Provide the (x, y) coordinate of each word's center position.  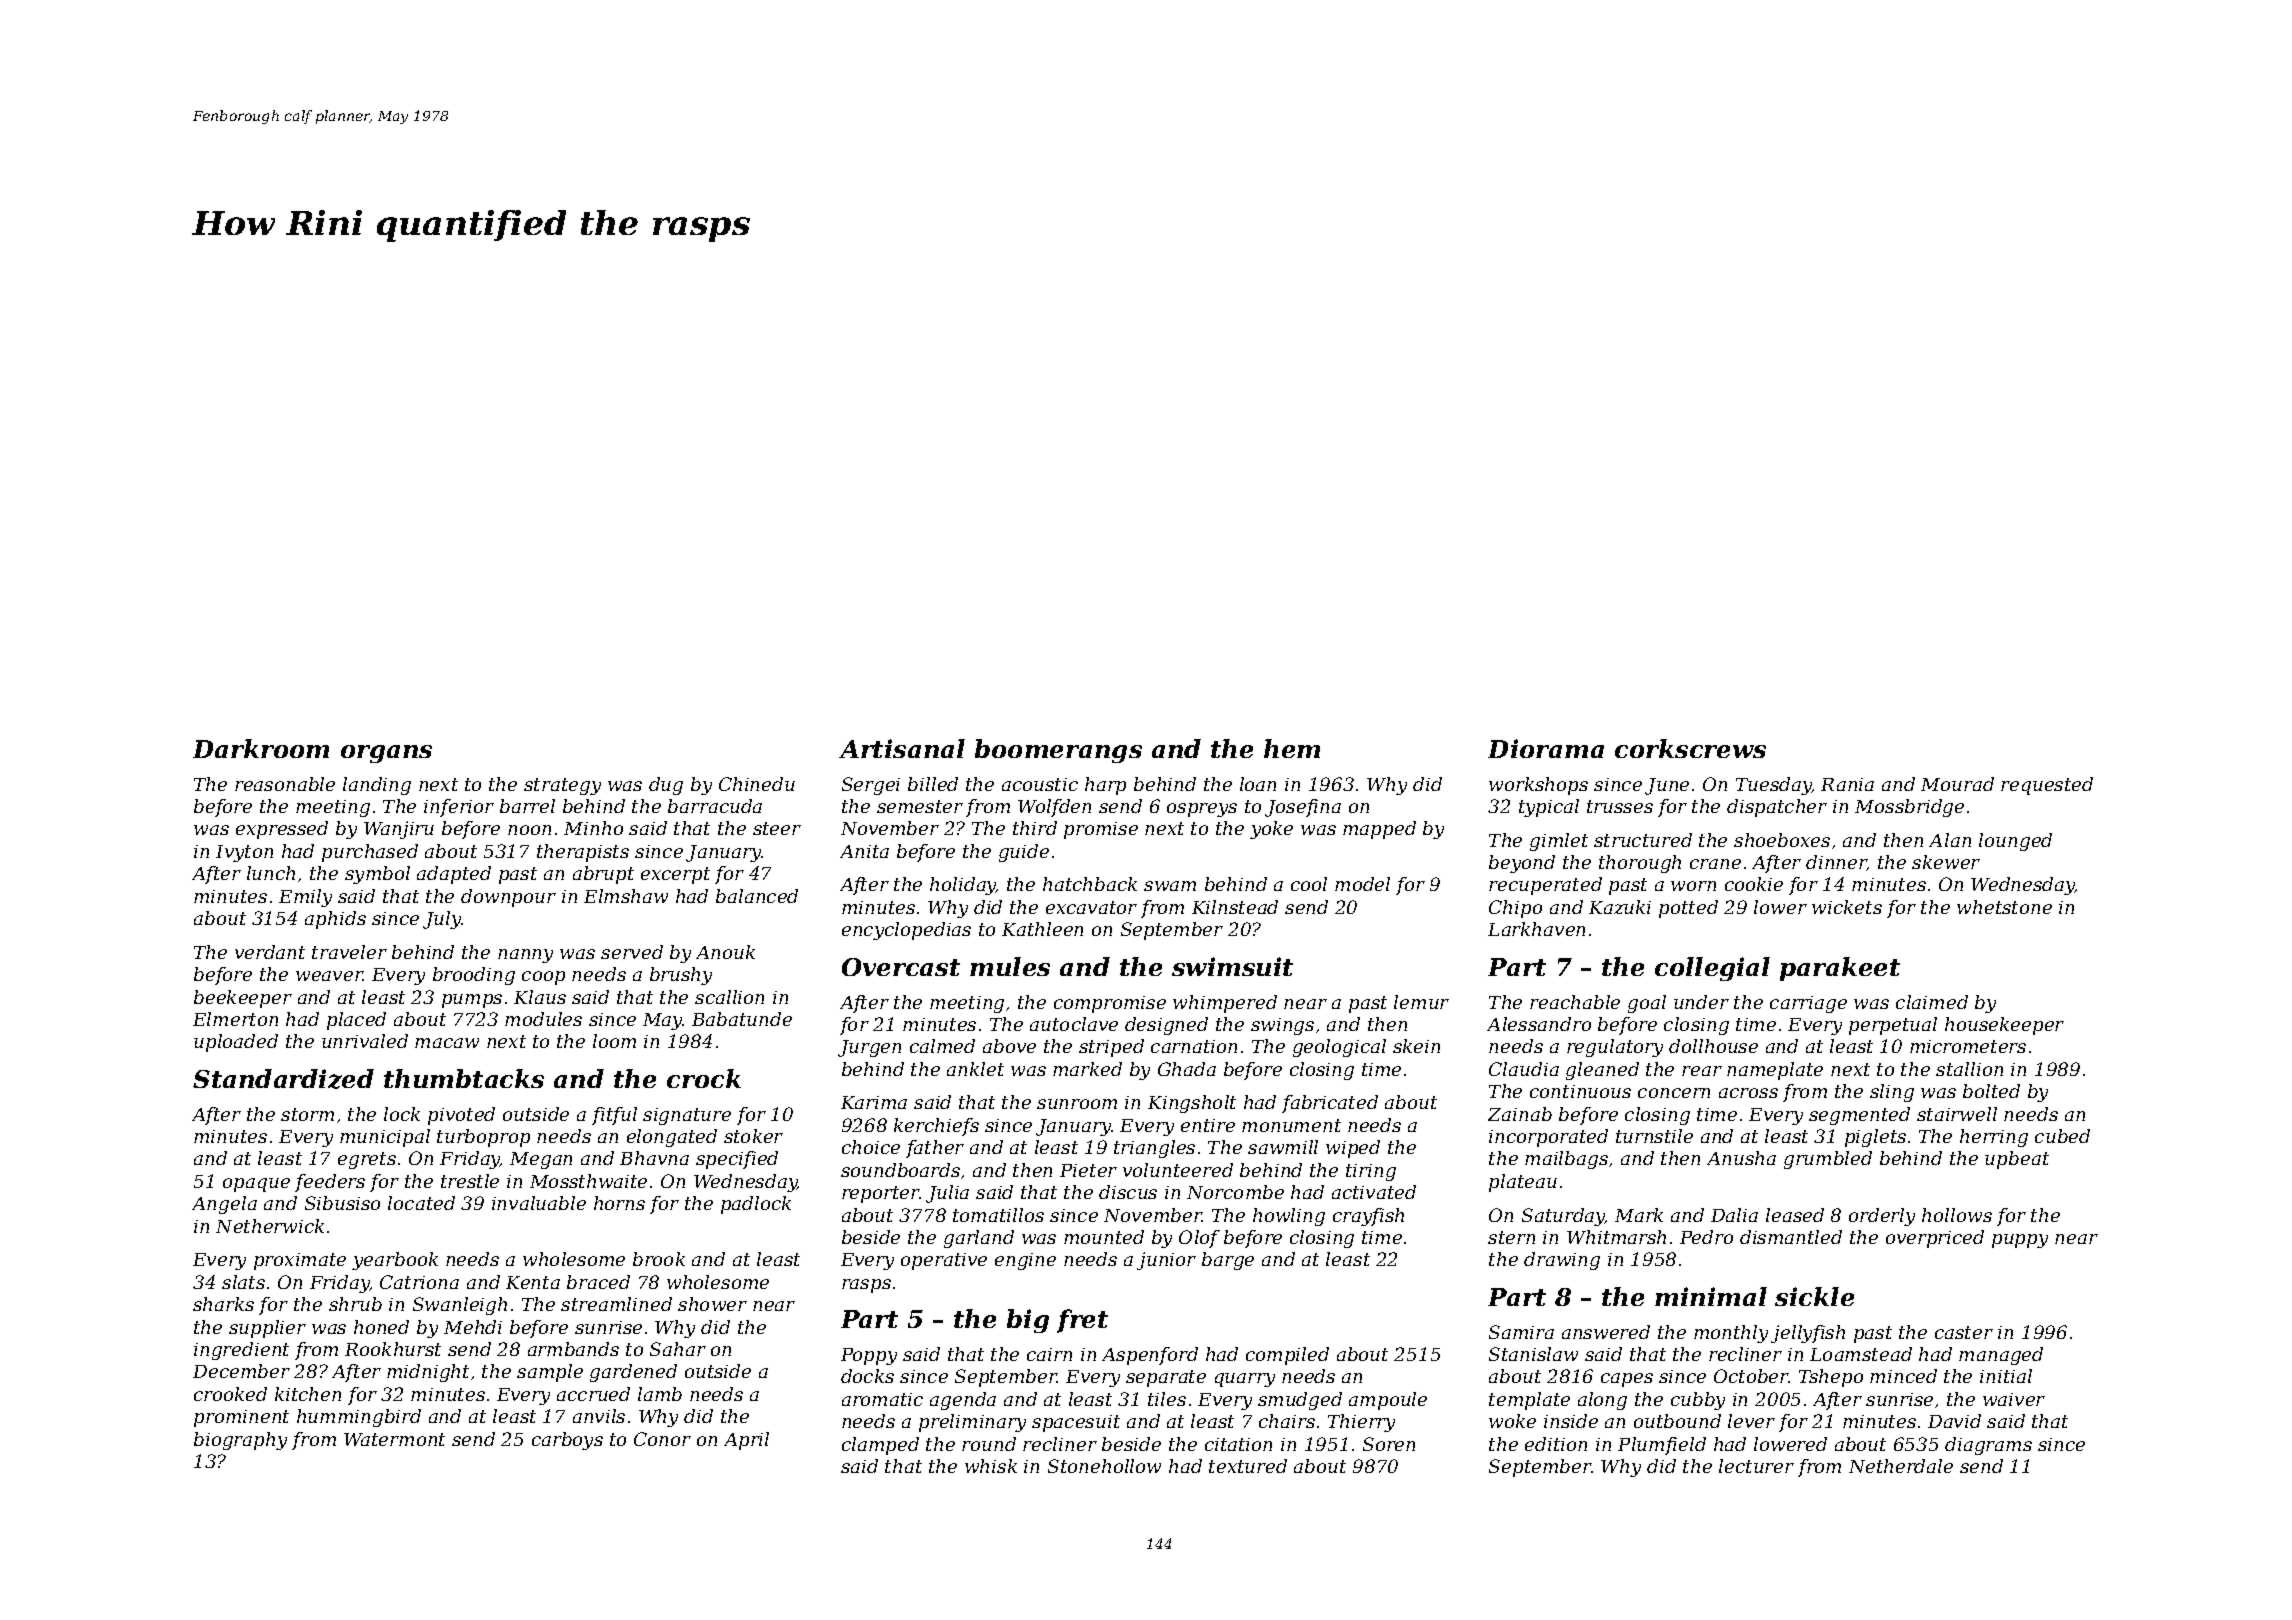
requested (2047, 786)
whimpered (1225, 1004)
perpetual (1893, 1026)
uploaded (236, 1043)
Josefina (1303, 808)
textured (1248, 1466)
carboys (567, 1441)
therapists (583, 853)
